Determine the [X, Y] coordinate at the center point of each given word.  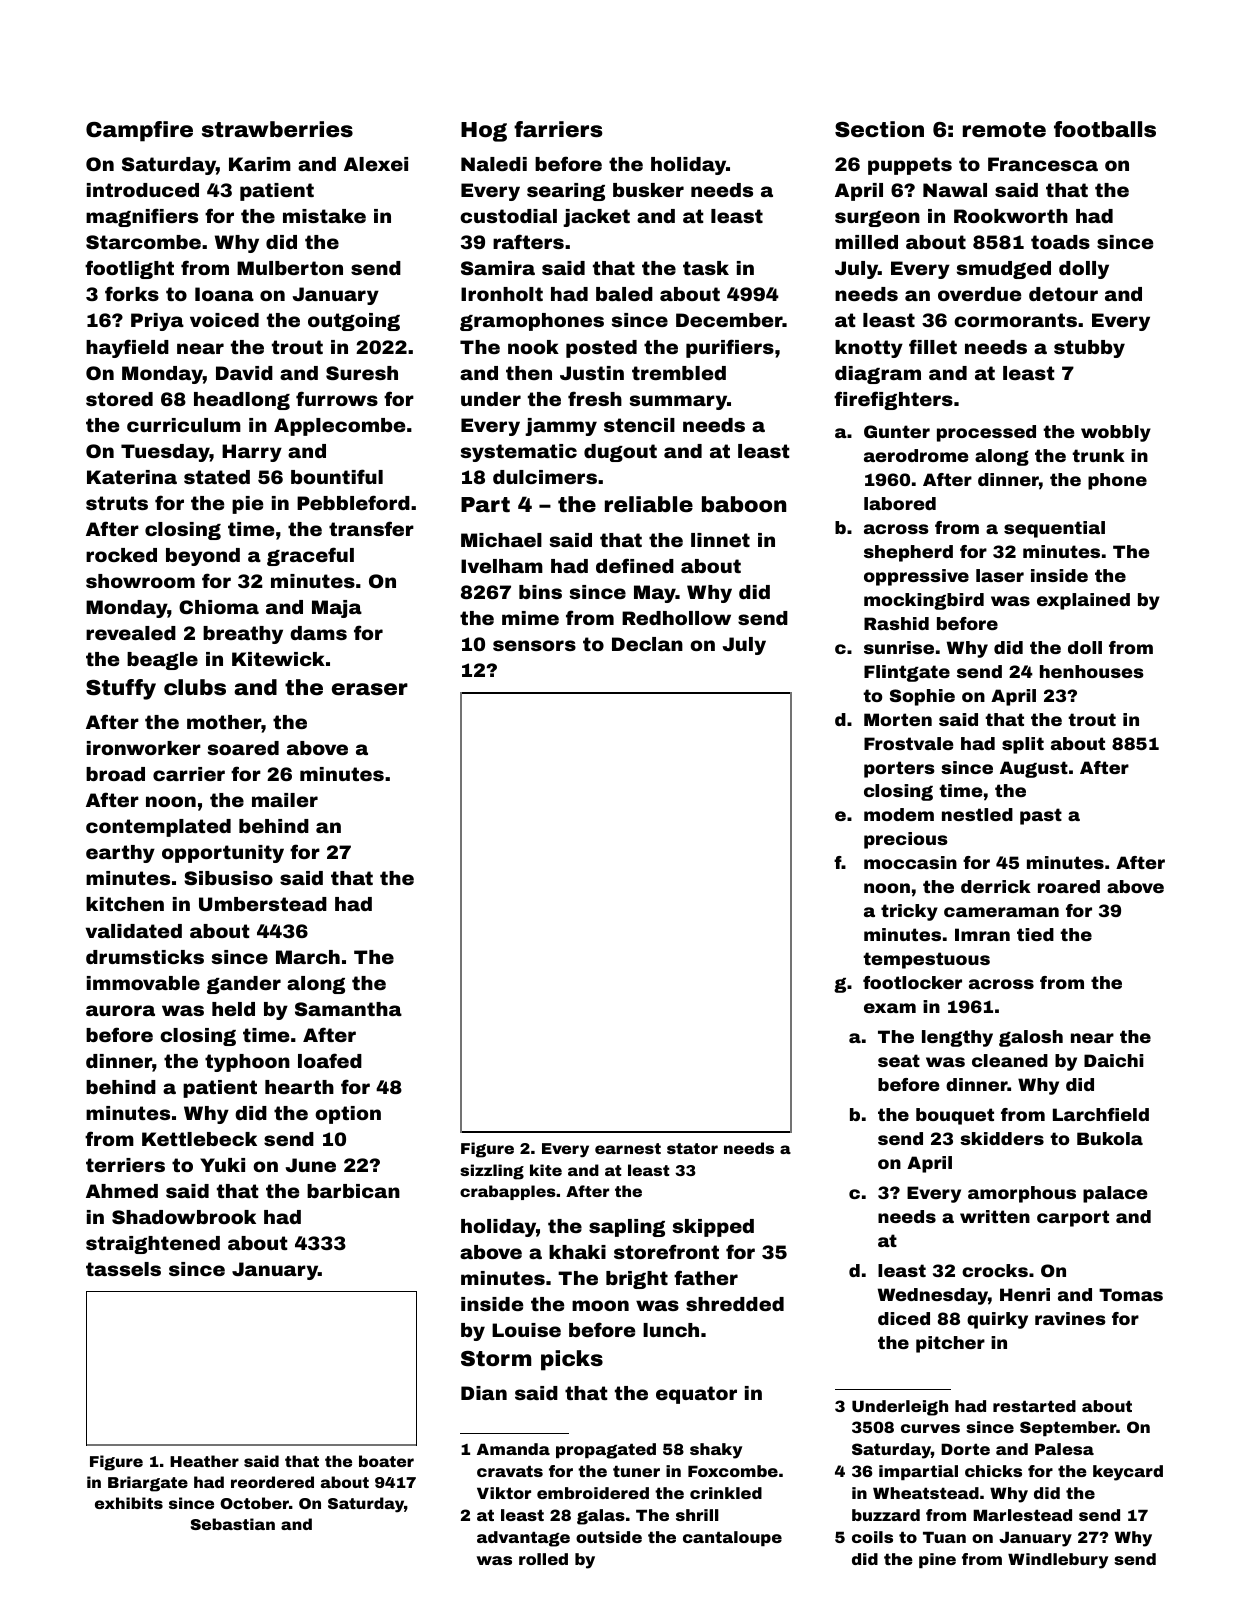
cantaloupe [732, 1538]
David [244, 373]
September [1068, 1428]
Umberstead [263, 904]
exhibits [129, 1503]
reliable [649, 504]
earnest [628, 1148]
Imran [982, 934]
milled [866, 242]
